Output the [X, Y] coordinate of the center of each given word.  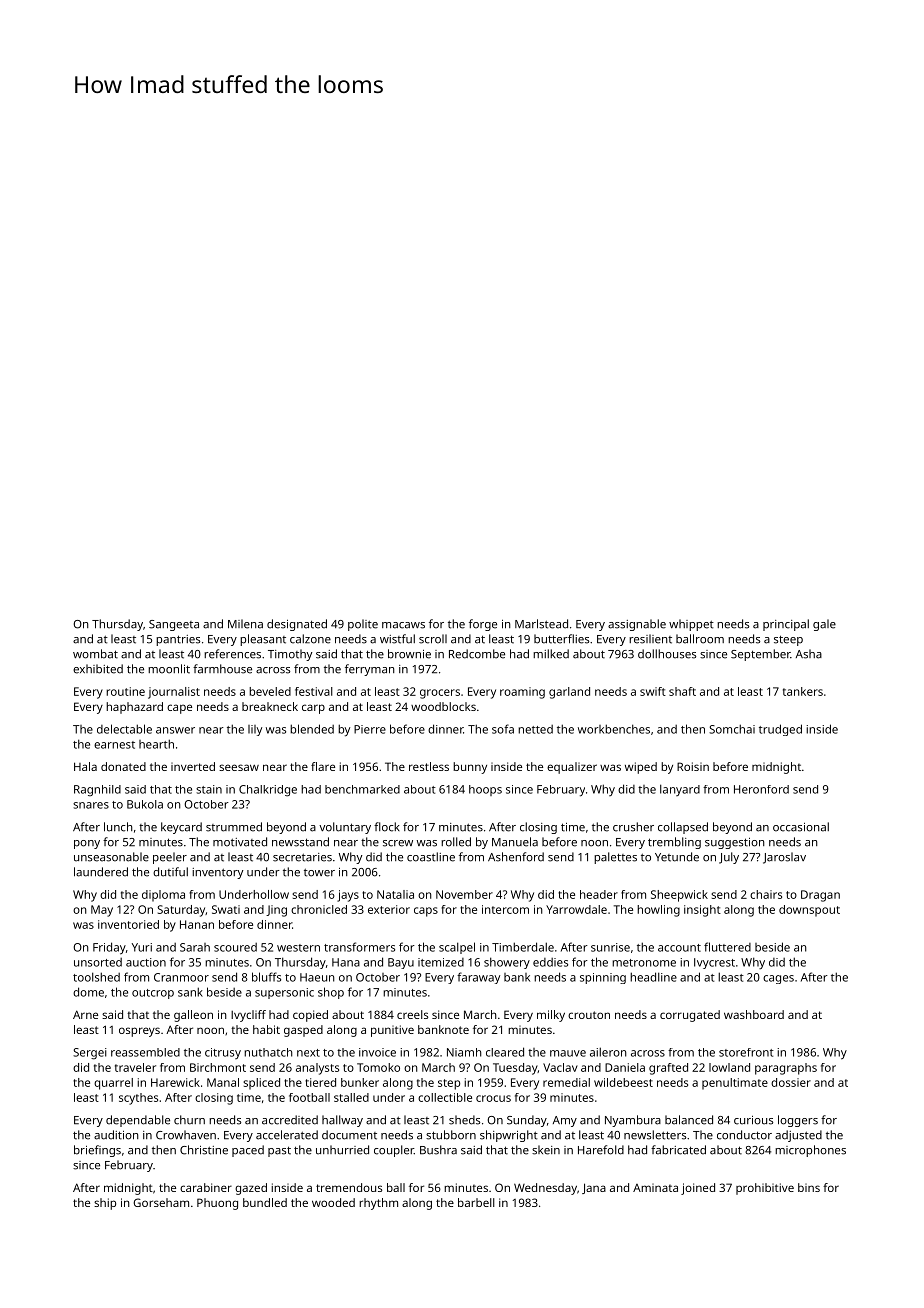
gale [824, 625]
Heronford [761, 789]
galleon [193, 1016]
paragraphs [786, 1069]
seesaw [239, 767]
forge [483, 625]
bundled [265, 1202]
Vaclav [560, 1067]
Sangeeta [174, 625]
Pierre [370, 729]
